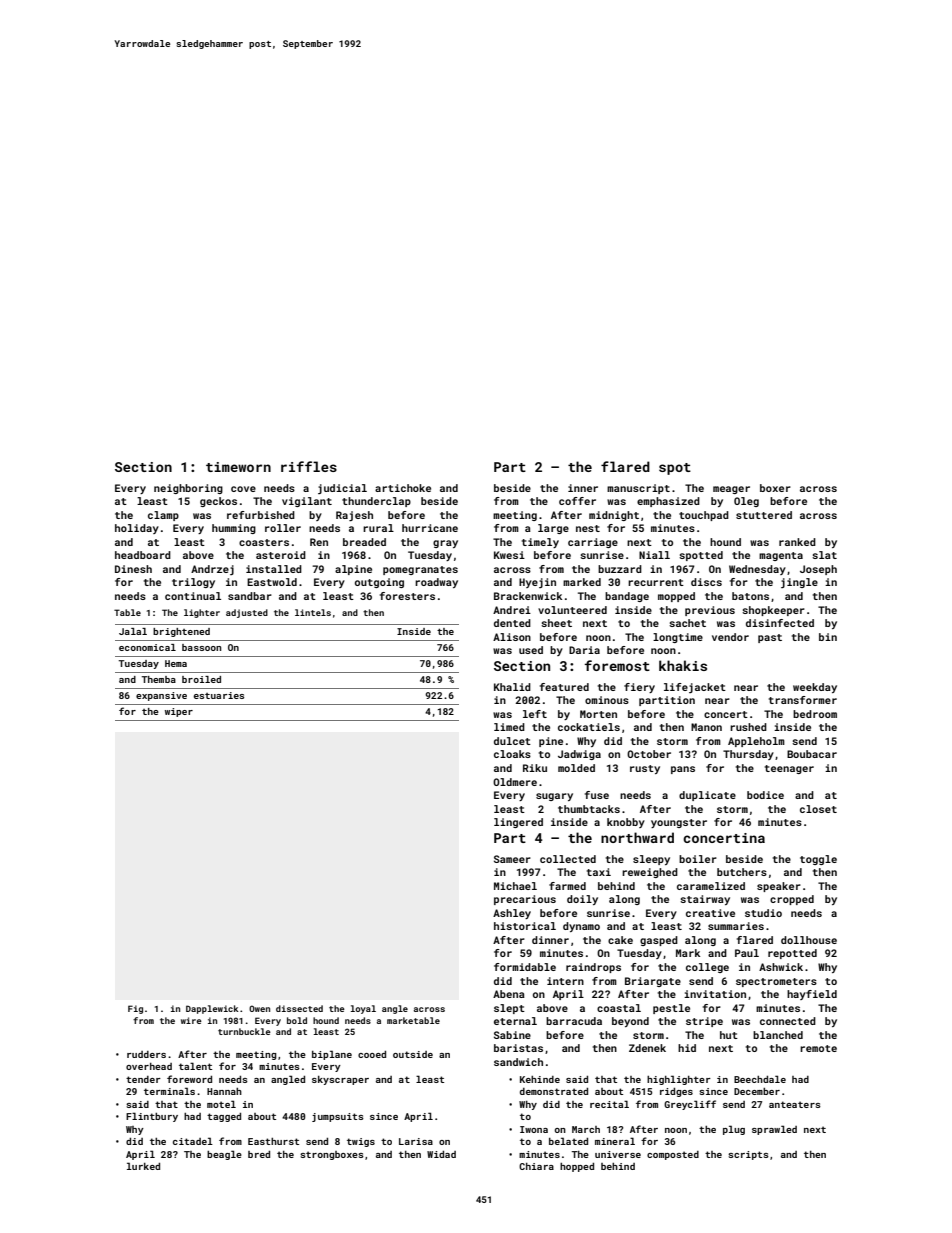 This image has height=1233, width=952. What do you see at coordinates (577, 501) in the image?
I see `coffer` at bounding box center [577, 501].
